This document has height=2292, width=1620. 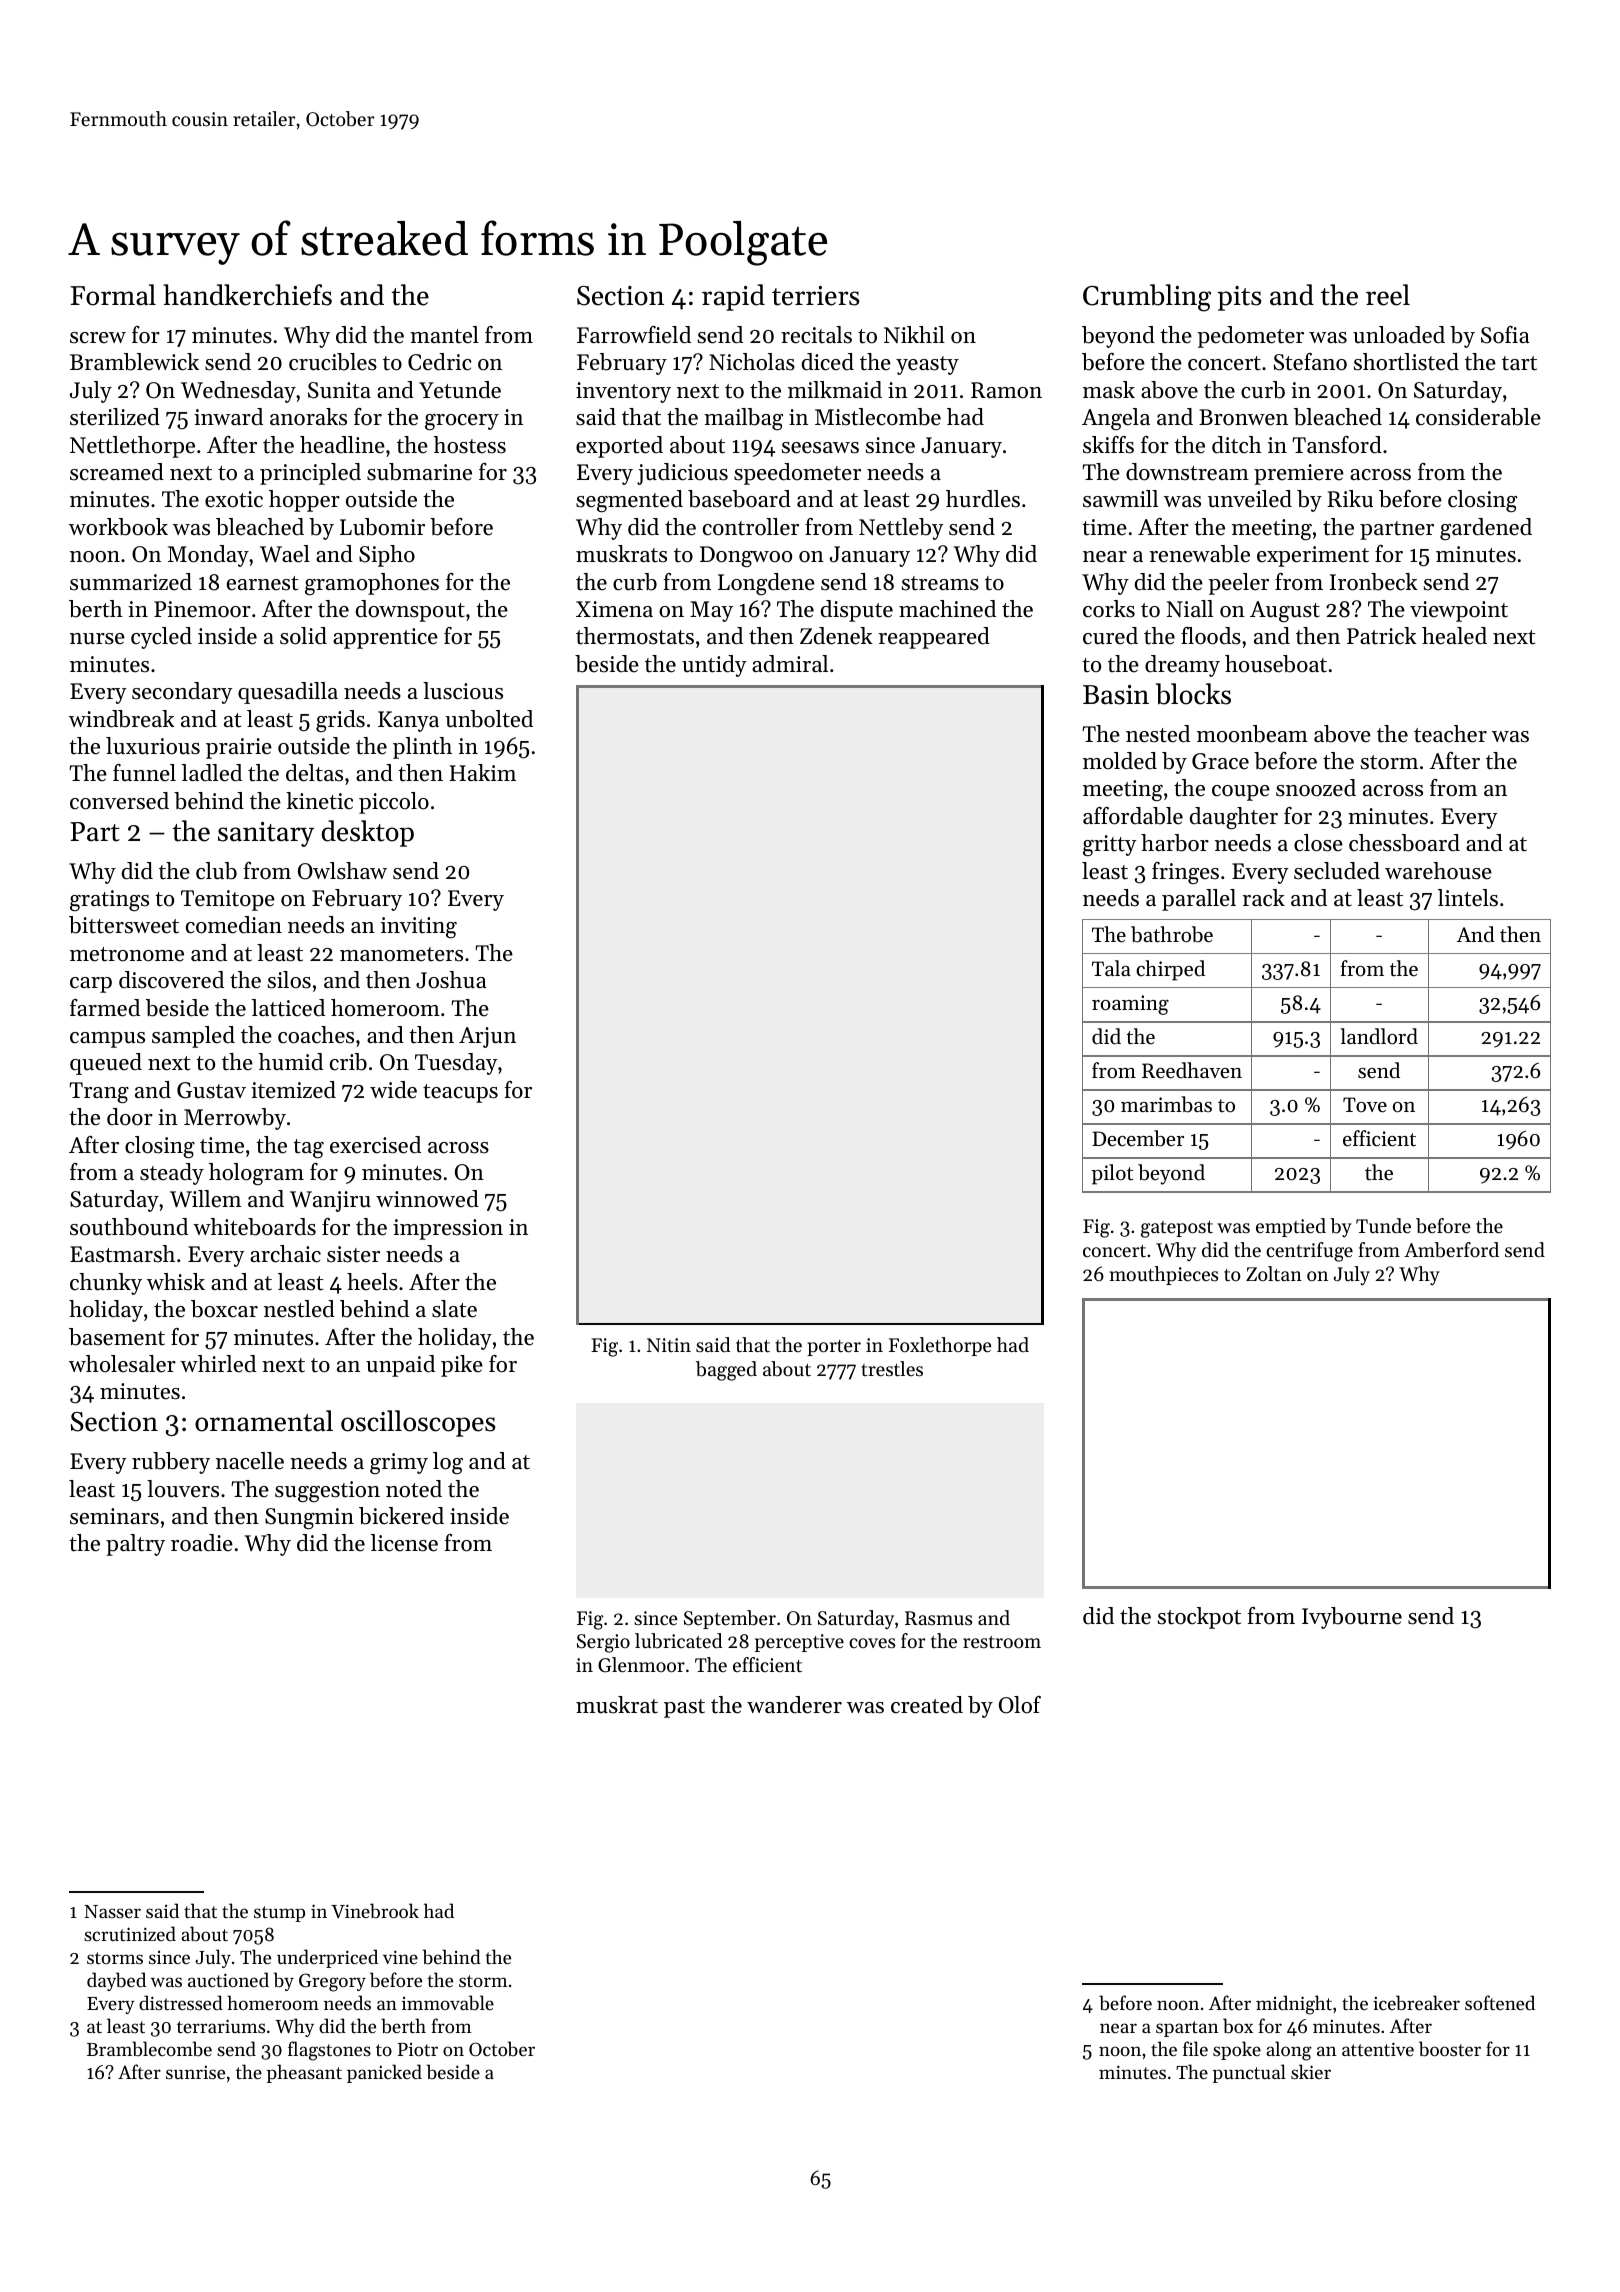 What do you see at coordinates (1379, 1036) in the document?
I see `landlord` at bounding box center [1379, 1036].
